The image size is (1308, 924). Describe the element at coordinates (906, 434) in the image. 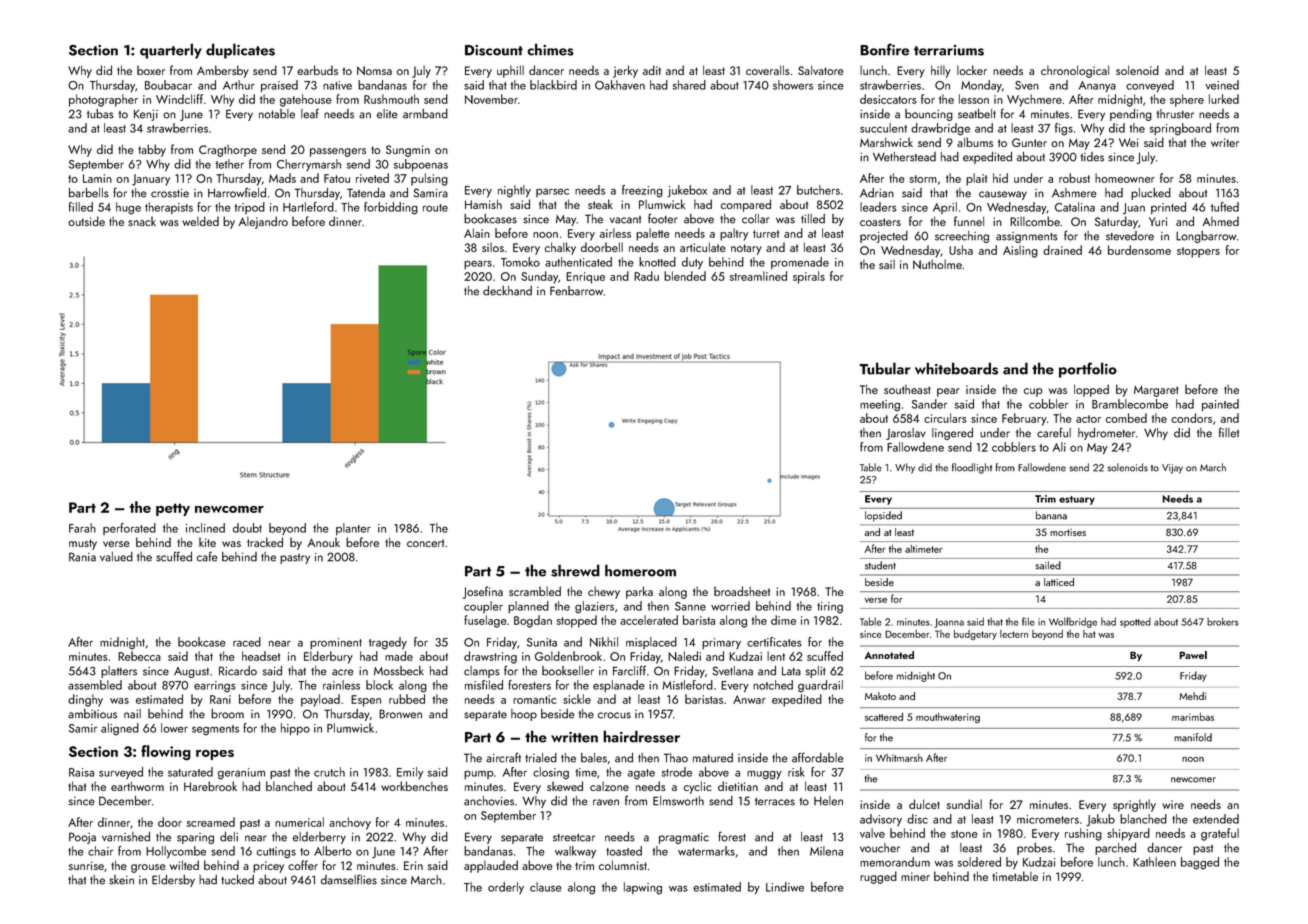

I see `Jaroslav` at that location.
